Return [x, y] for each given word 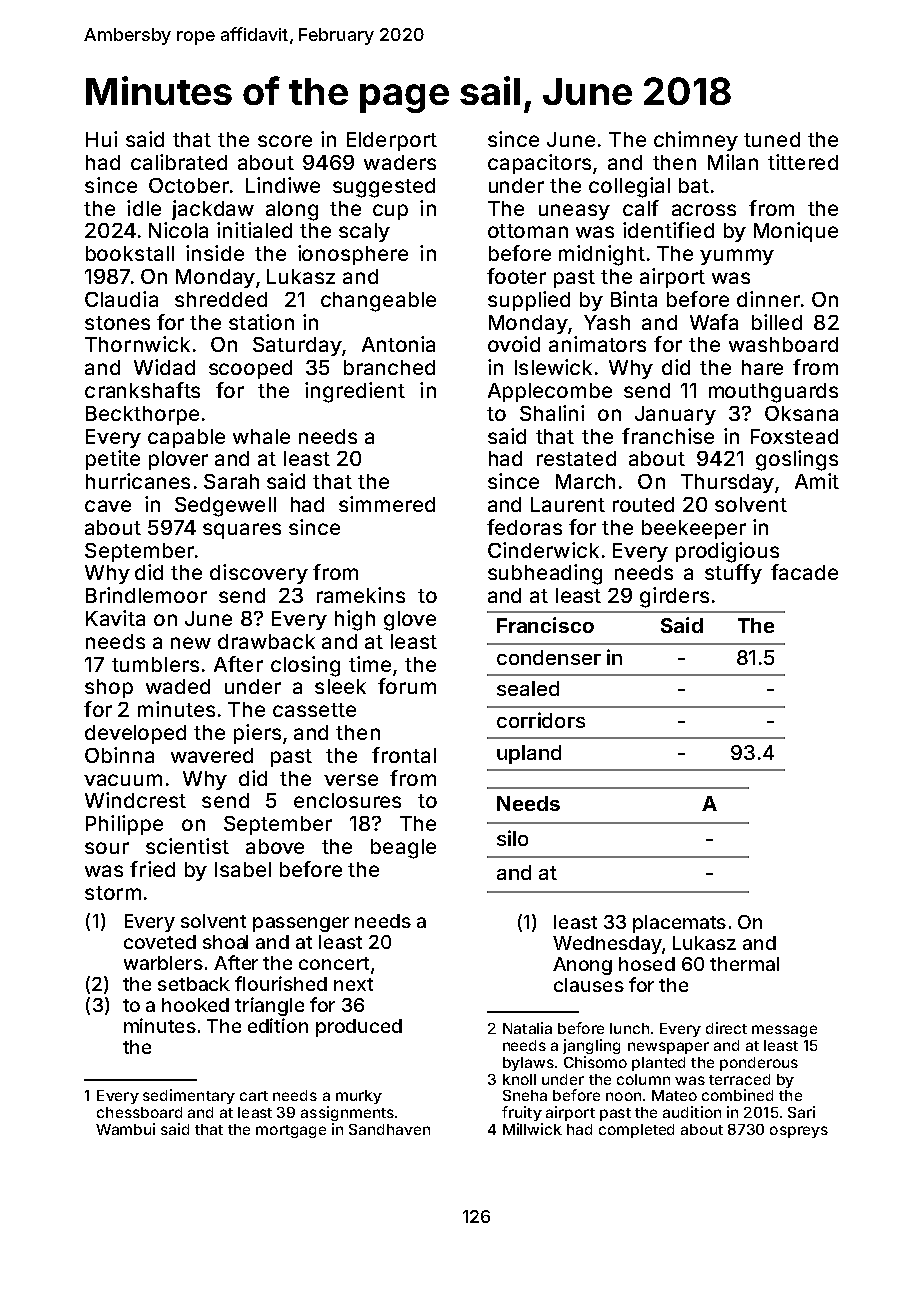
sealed [528, 688]
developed [135, 734]
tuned [772, 139]
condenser [549, 657]
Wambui [125, 1129]
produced [359, 1028]
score [285, 141]
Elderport [392, 141]
